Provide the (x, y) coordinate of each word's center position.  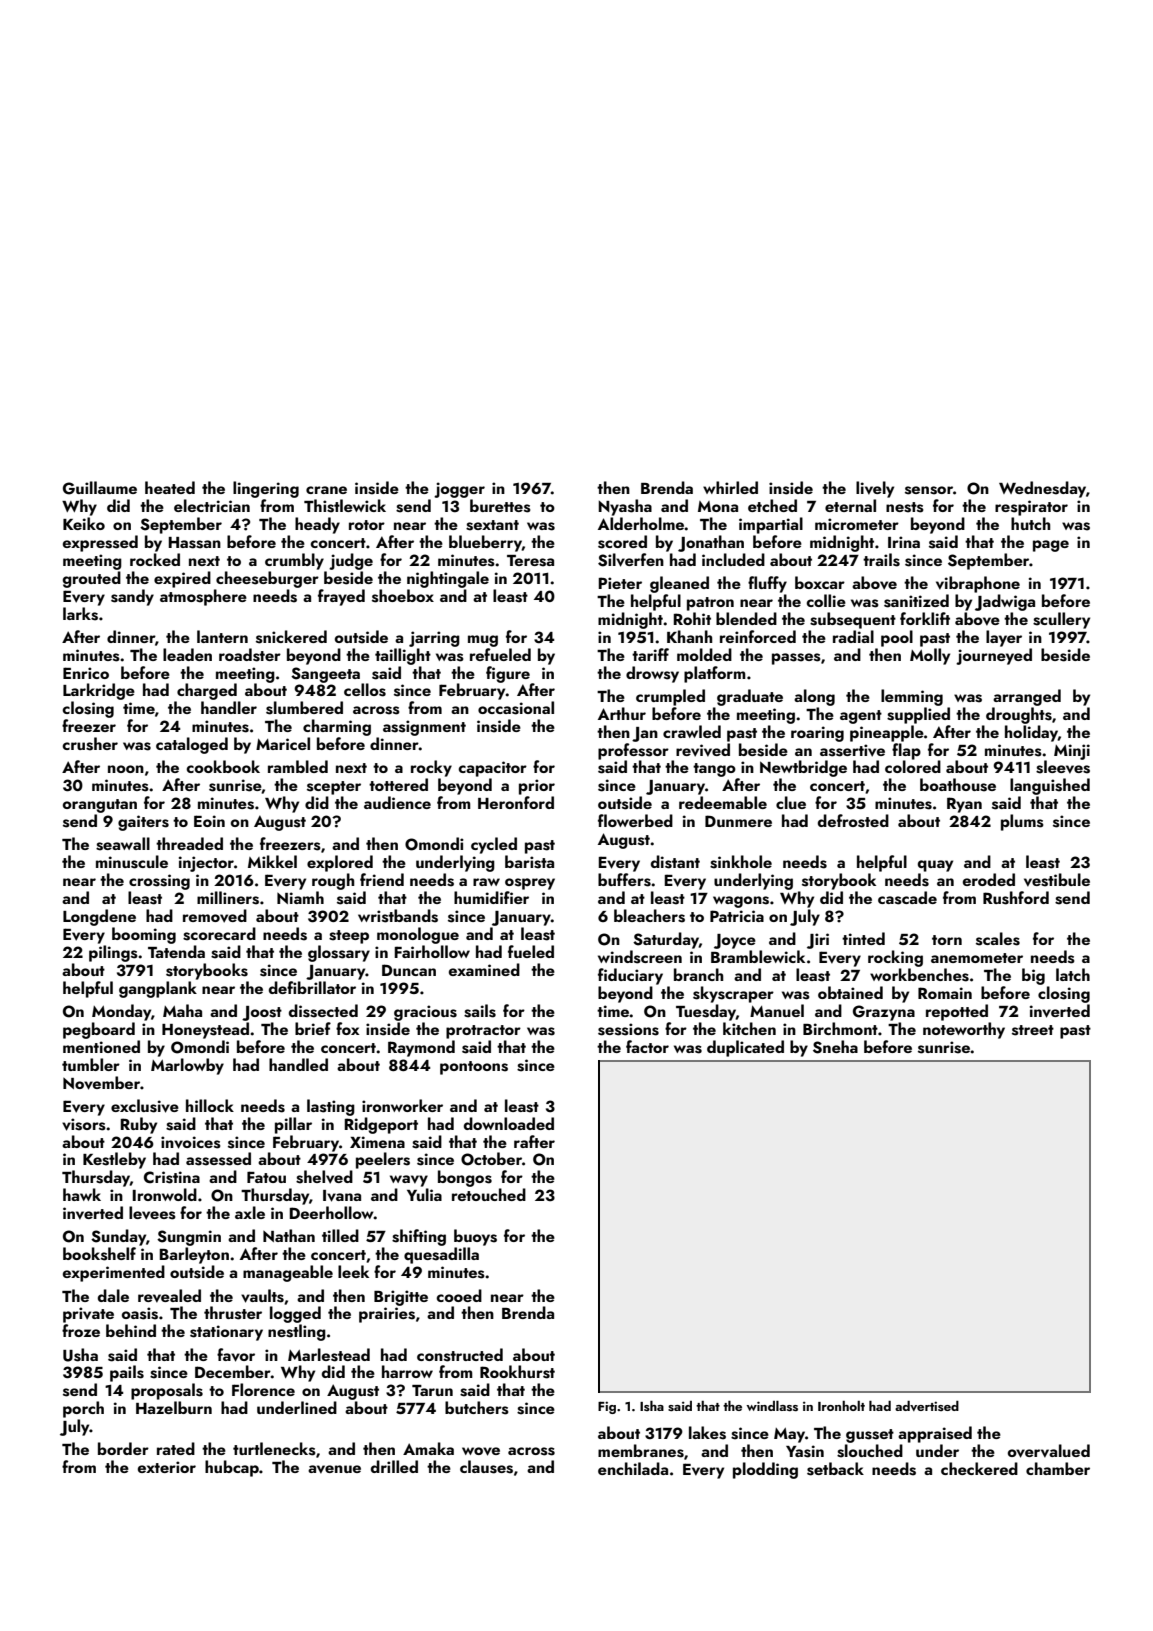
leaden (187, 654)
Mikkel (272, 861)
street (1033, 1030)
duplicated (745, 1048)
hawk (82, 1194)
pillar (293, 1125)
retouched (489, 1194)
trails (881, 560)
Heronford (516, 802)
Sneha (835, 1047)
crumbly (294, 561)
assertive (852, 750)
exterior (167, 1467)
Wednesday (1042, 489)
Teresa (530, 561)
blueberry (485, 543)
